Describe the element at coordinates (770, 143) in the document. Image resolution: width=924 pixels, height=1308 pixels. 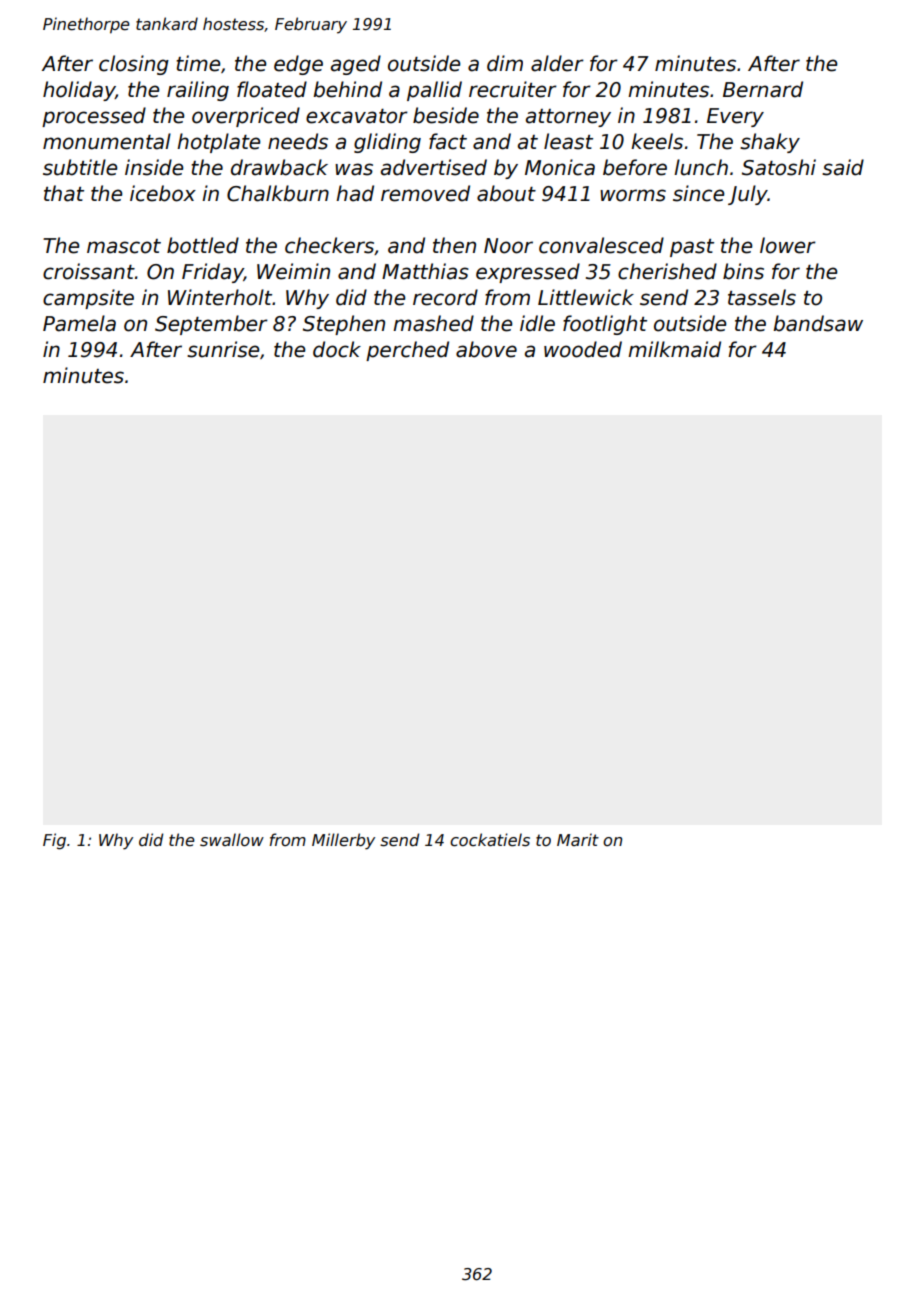
I see `shaky` at that location.
